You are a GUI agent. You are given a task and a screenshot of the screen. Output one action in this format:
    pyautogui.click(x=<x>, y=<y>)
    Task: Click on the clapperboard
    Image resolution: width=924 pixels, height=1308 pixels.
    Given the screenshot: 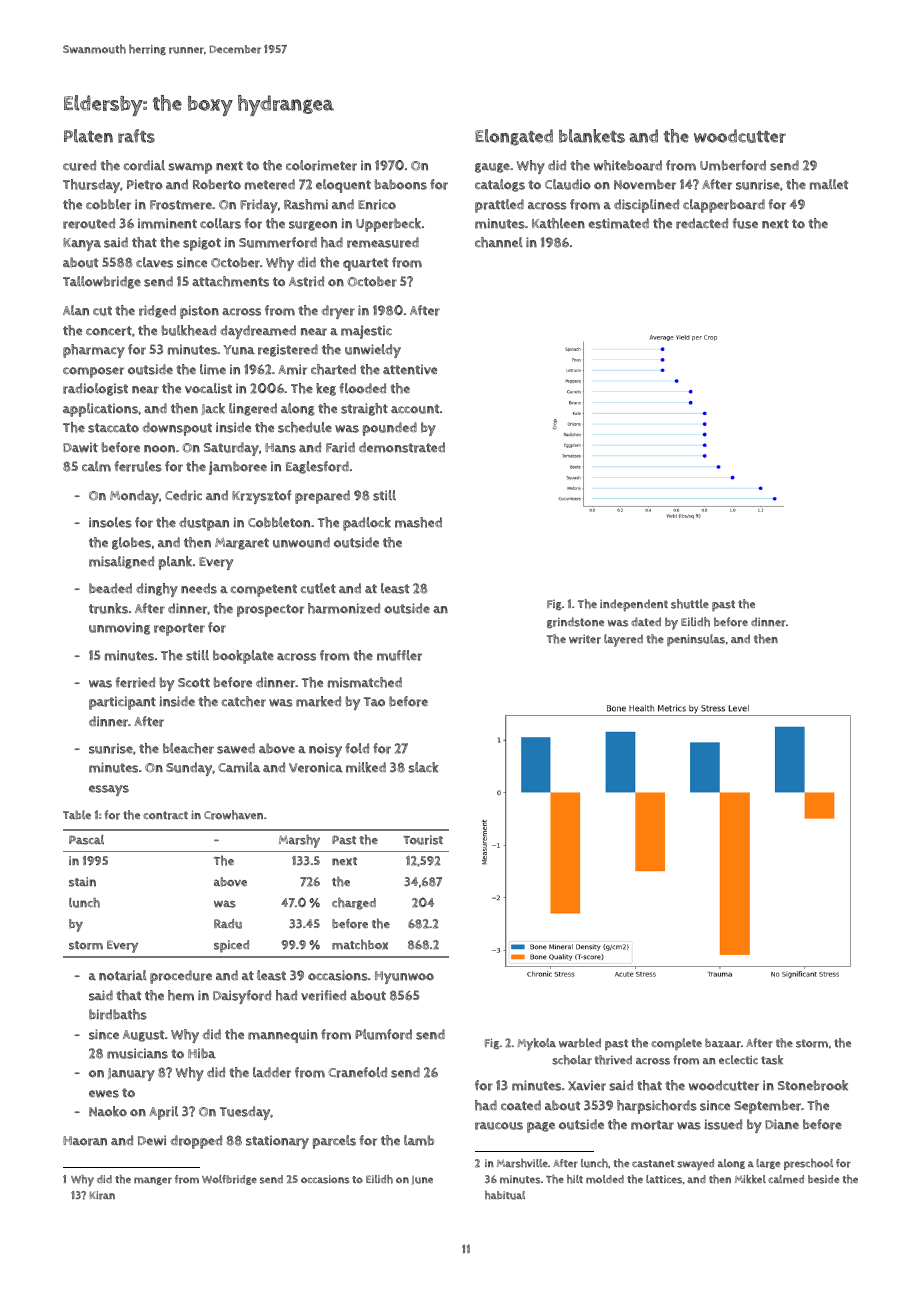 What is the action you would take?
    pyautogui.click(x=724, y=206)
